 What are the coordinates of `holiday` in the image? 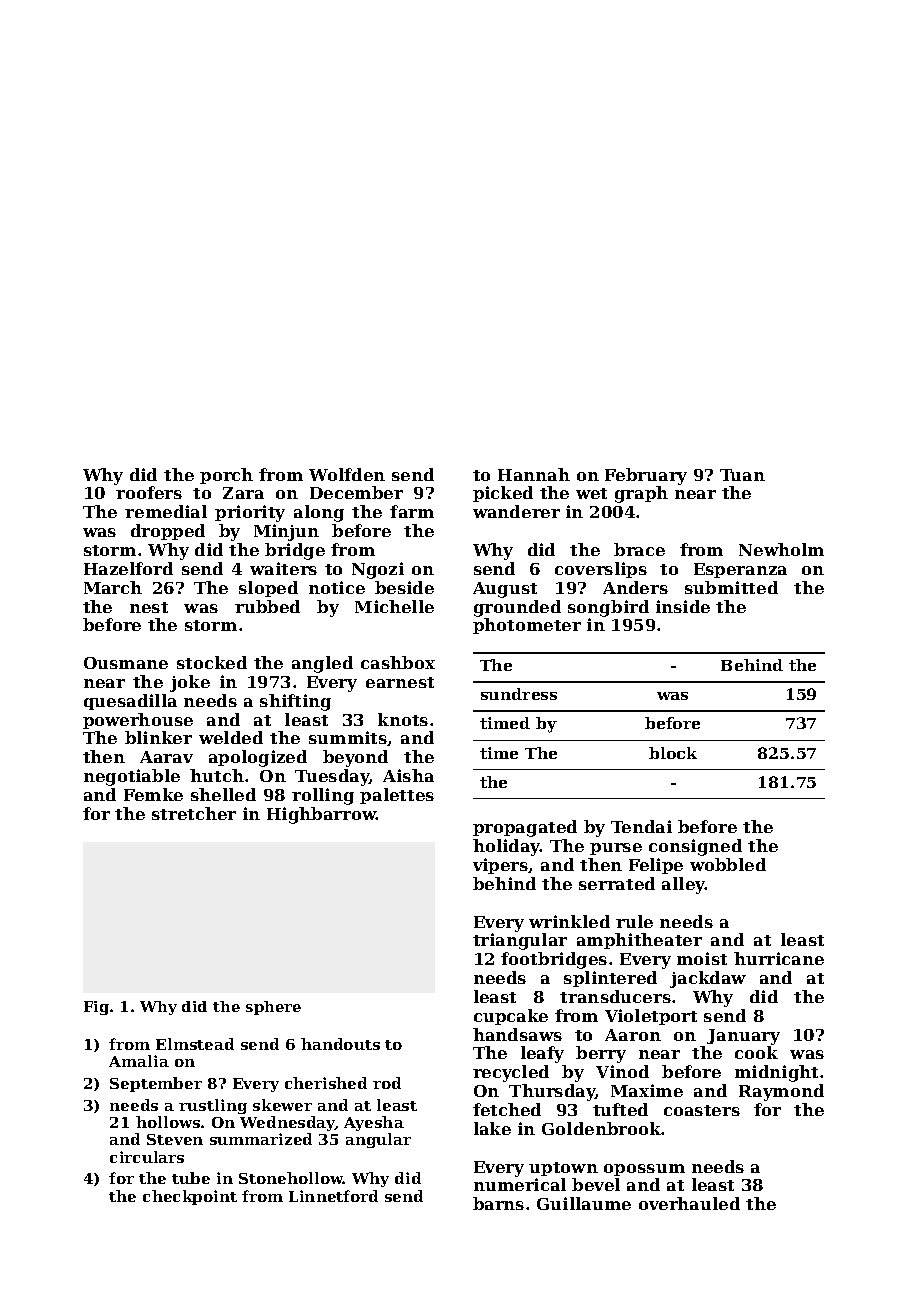 It's located at (506, 847).
